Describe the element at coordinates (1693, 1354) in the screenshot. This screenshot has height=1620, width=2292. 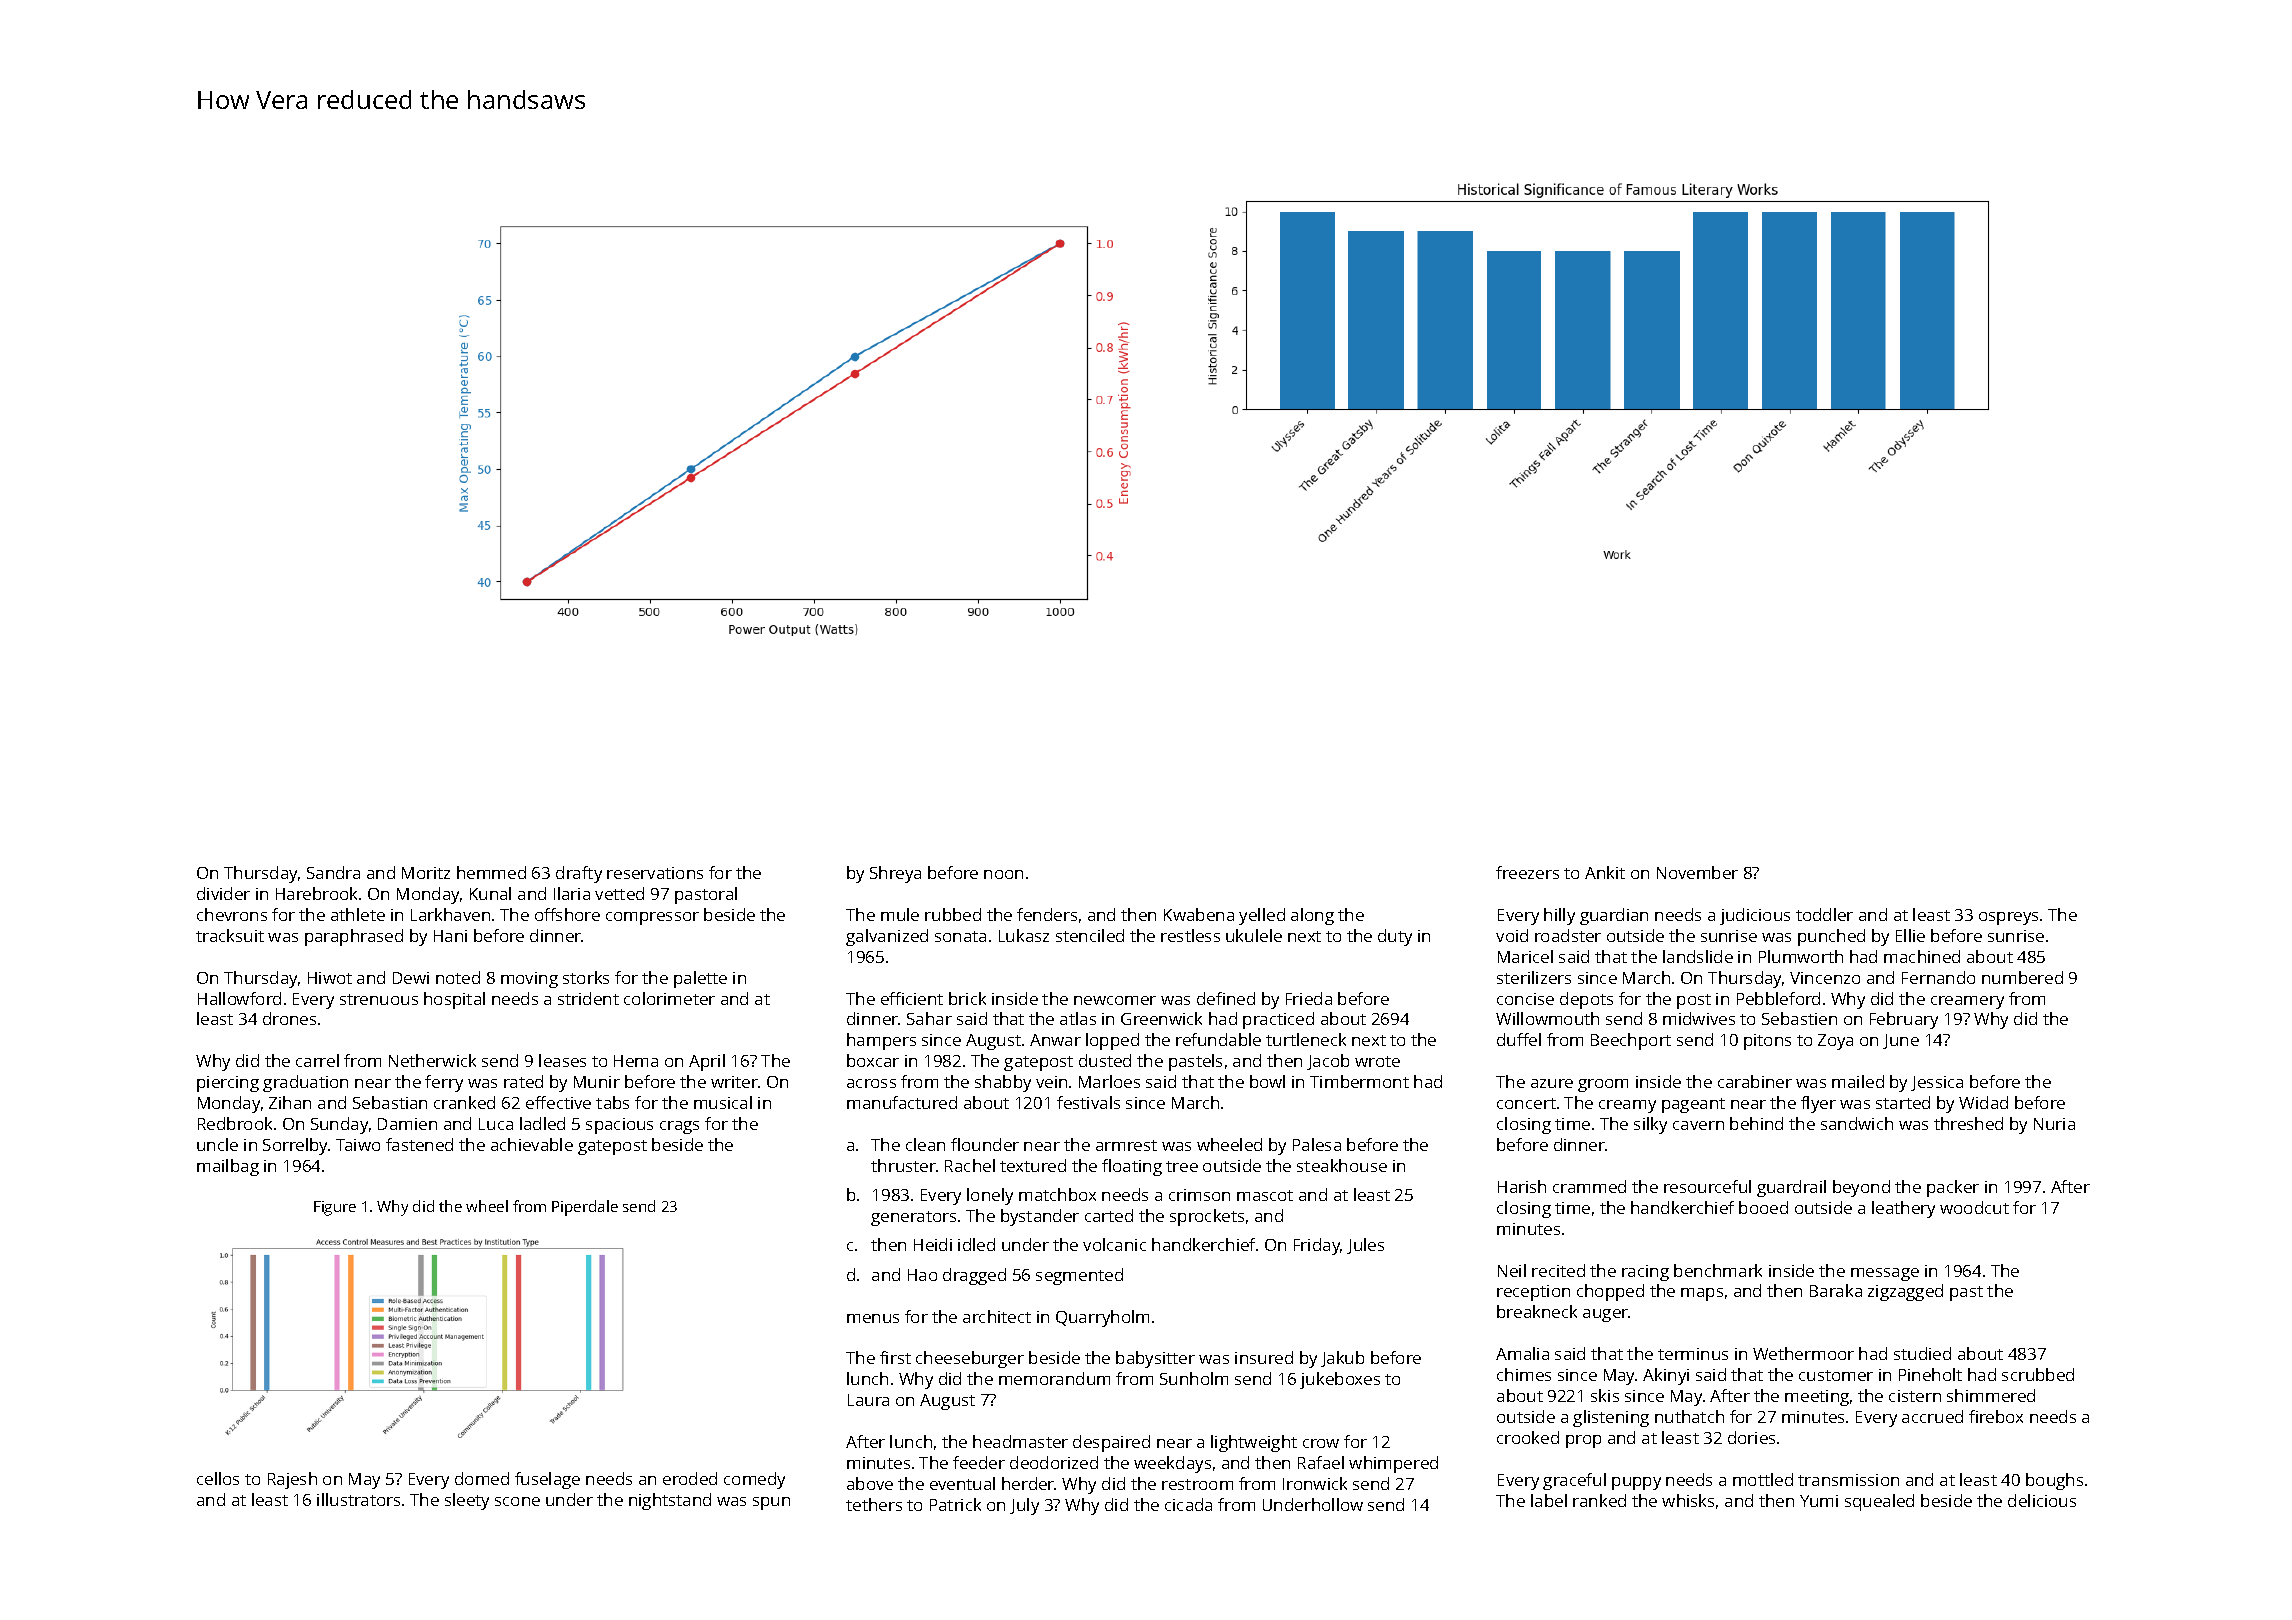
I see `terminus` at that location.
